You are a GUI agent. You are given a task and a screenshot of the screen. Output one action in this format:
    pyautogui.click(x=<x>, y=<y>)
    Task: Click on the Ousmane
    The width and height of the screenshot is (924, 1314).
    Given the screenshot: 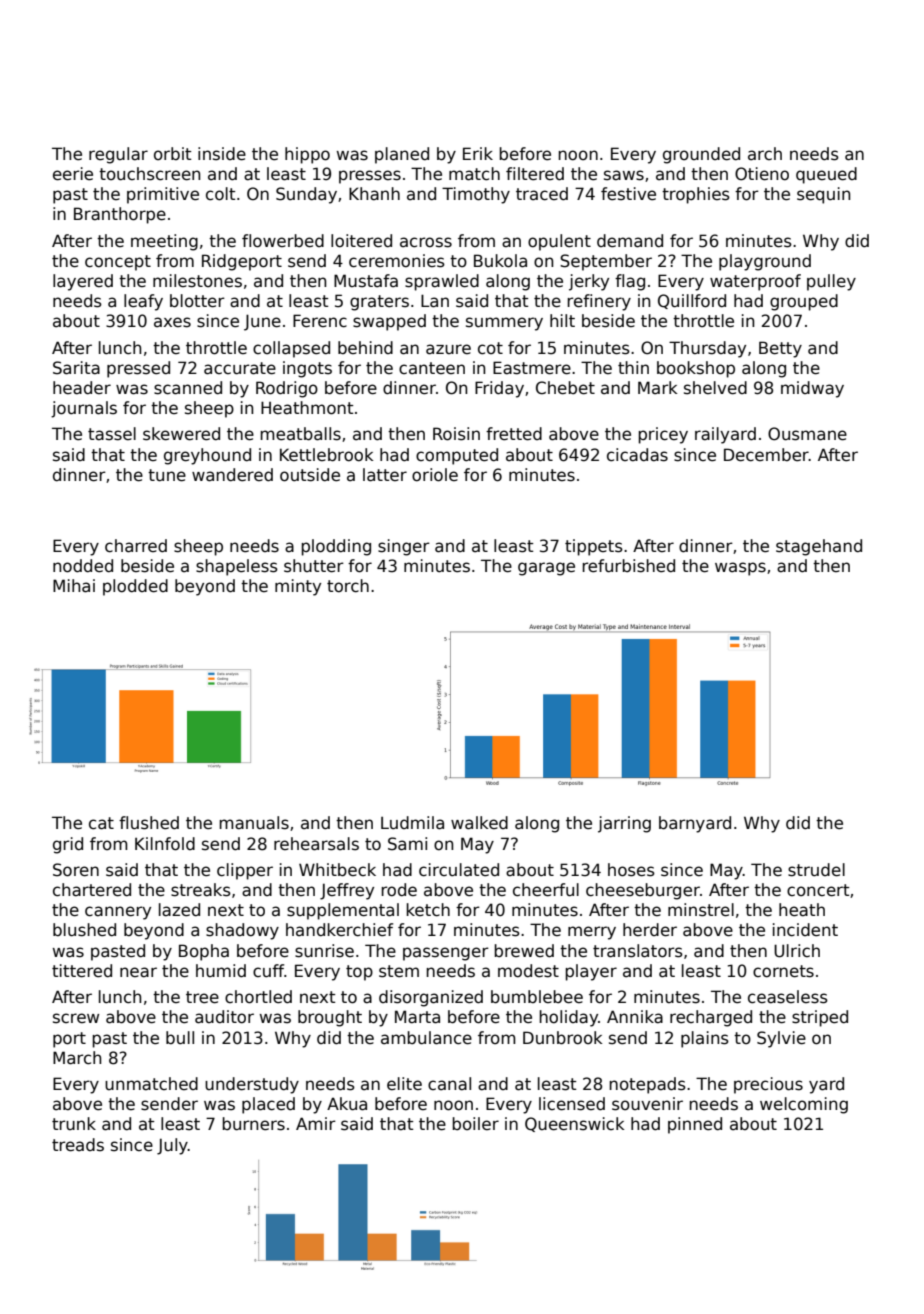 What is the action you would take?
    pyautogui.click(x=807, y=434)
